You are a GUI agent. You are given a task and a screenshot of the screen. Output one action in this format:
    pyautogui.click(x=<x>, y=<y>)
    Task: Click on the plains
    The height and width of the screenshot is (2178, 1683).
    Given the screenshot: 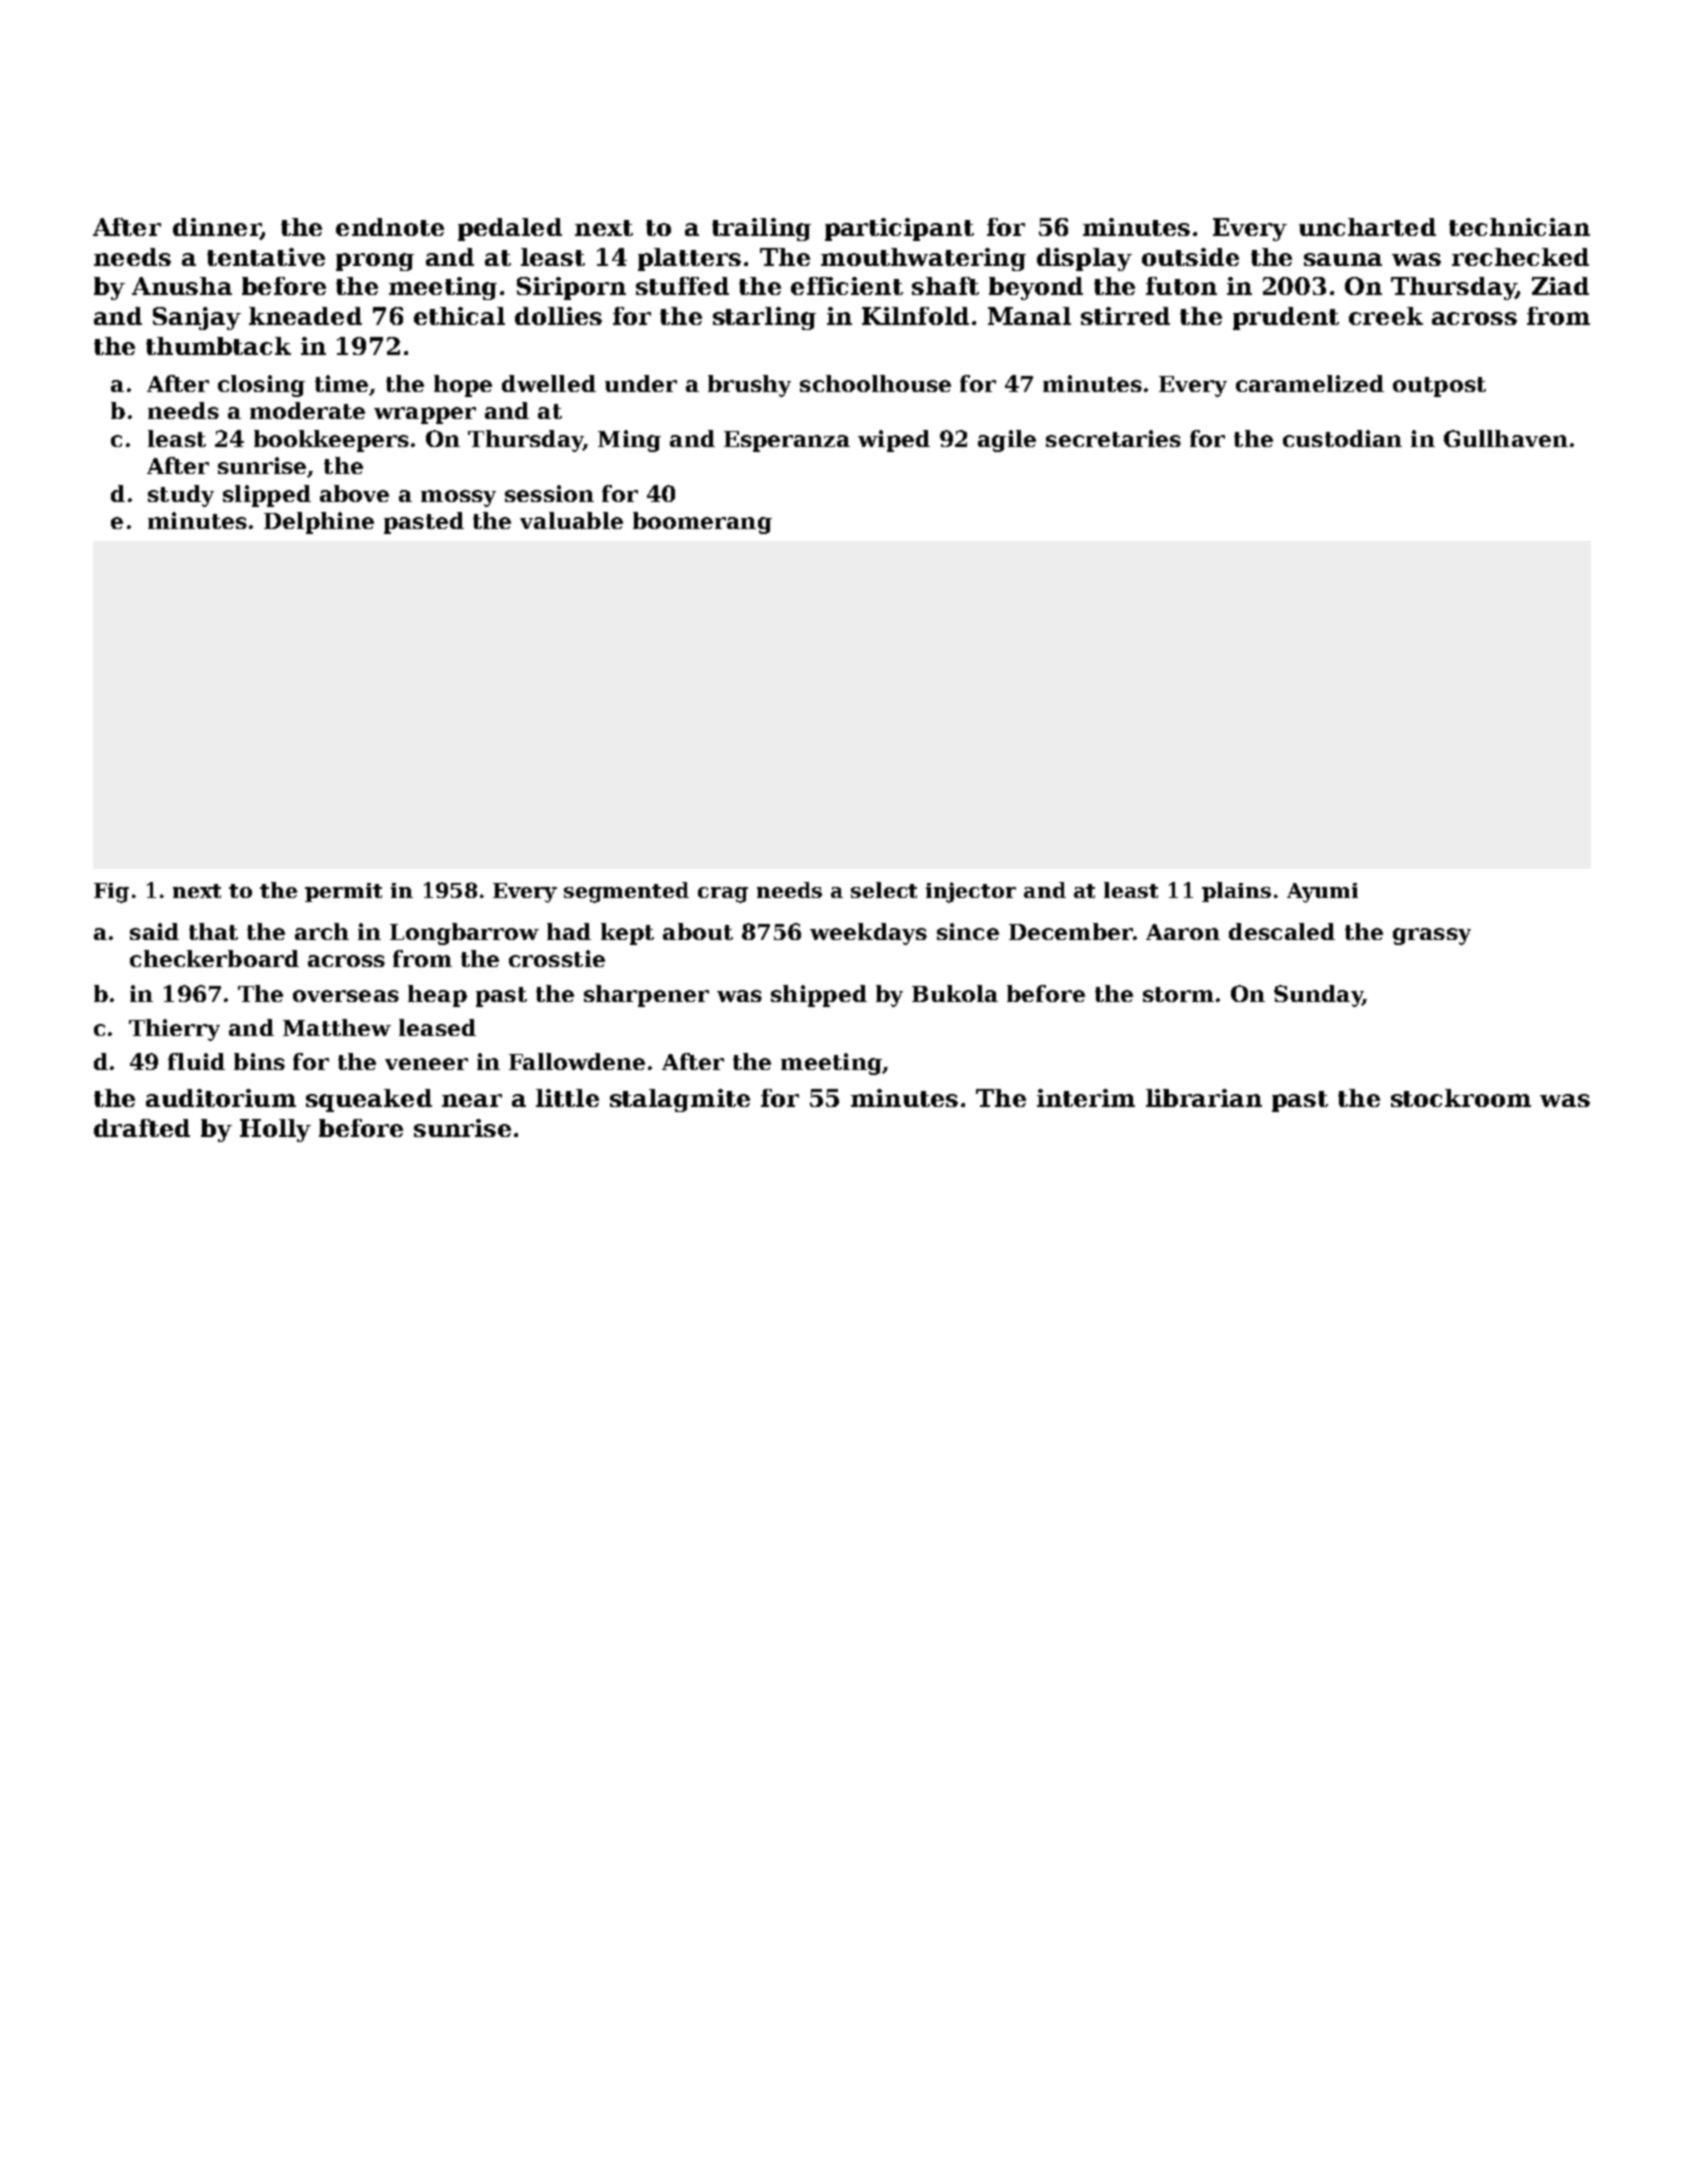 What is the action you would take?
    pyautogui.click(x=1236, y=892)
